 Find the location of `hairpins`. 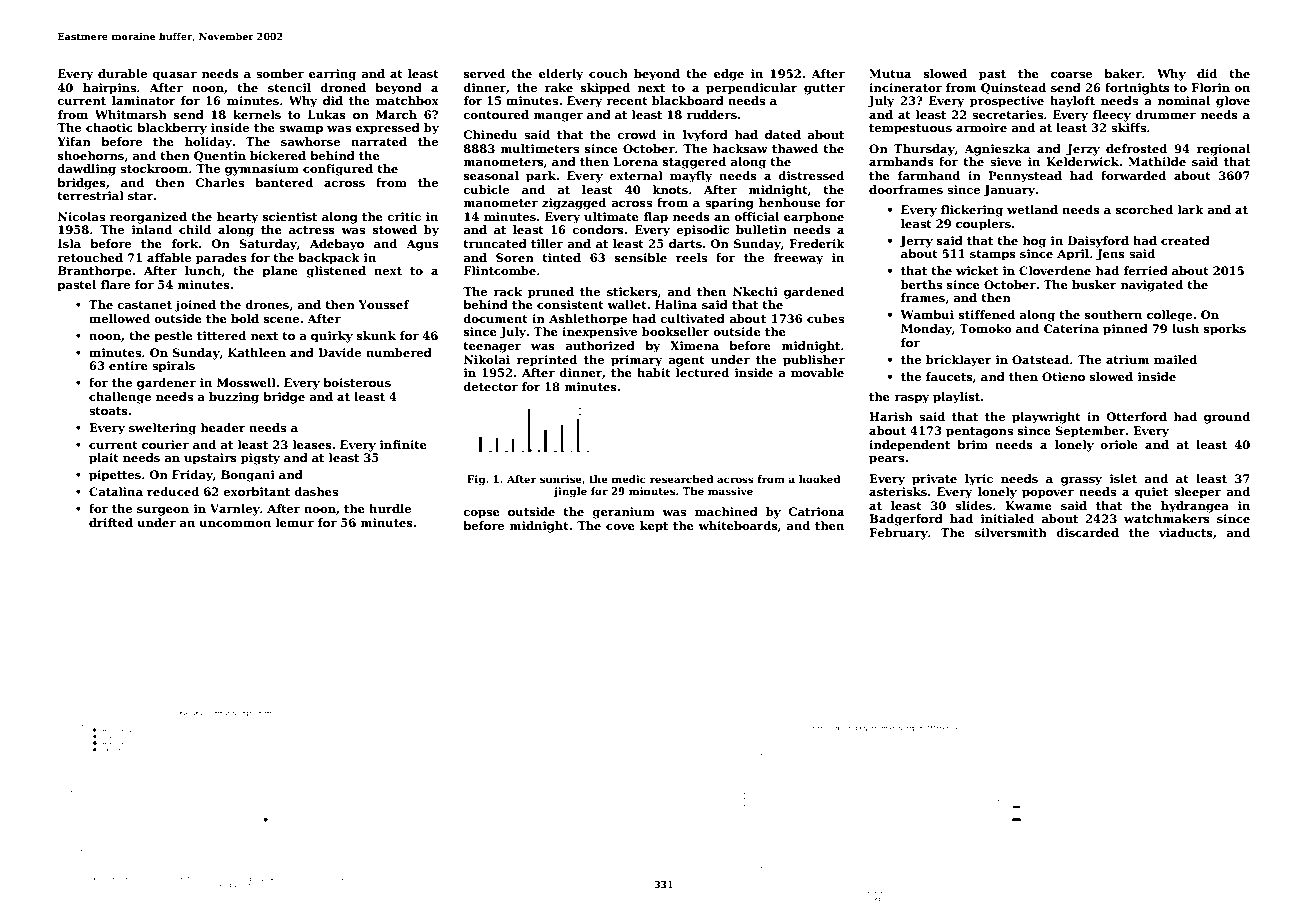

hairpins is located at coordinates (109, 89).
